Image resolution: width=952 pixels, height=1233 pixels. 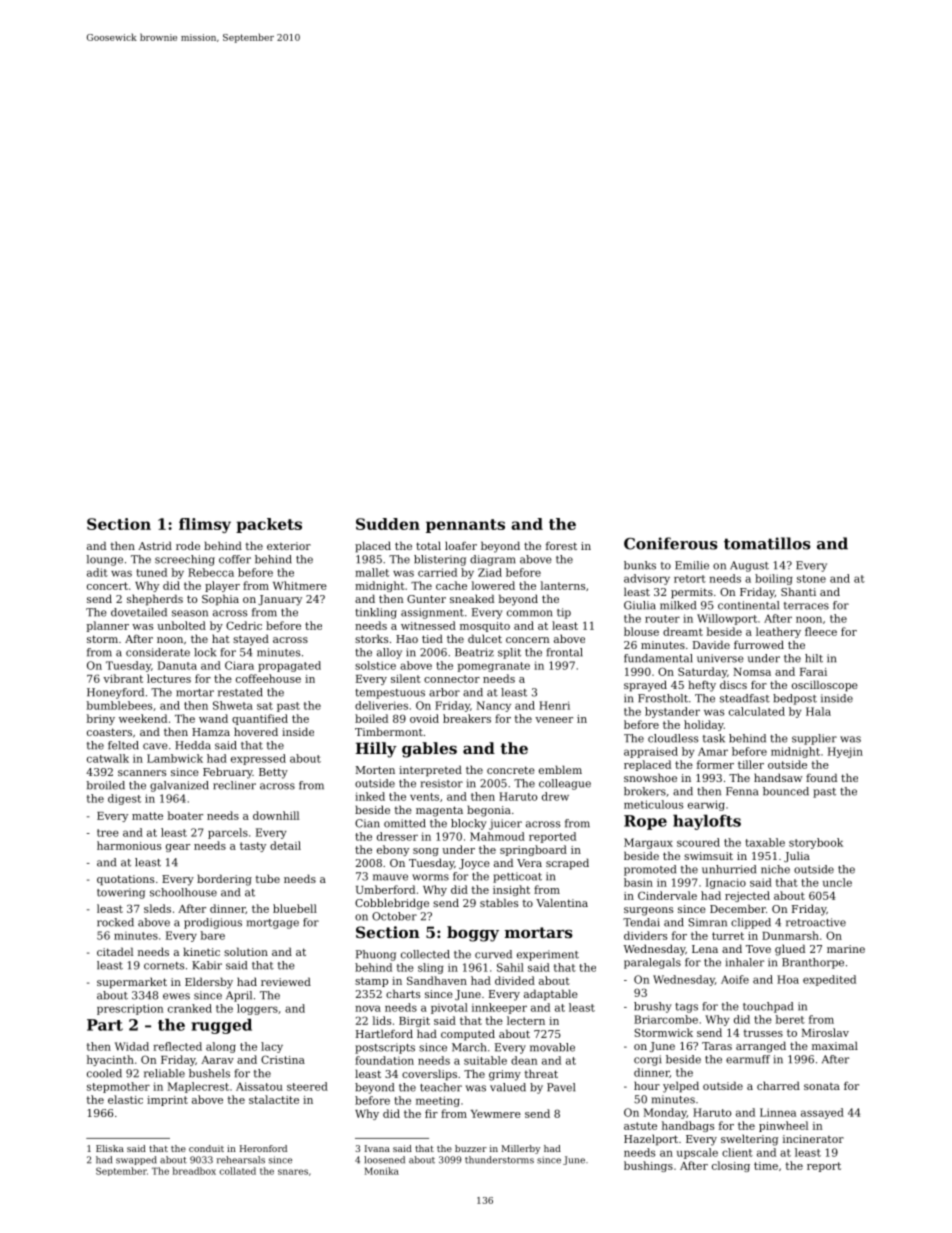 I want to click on corgi, so click(x=647, y=1060).
